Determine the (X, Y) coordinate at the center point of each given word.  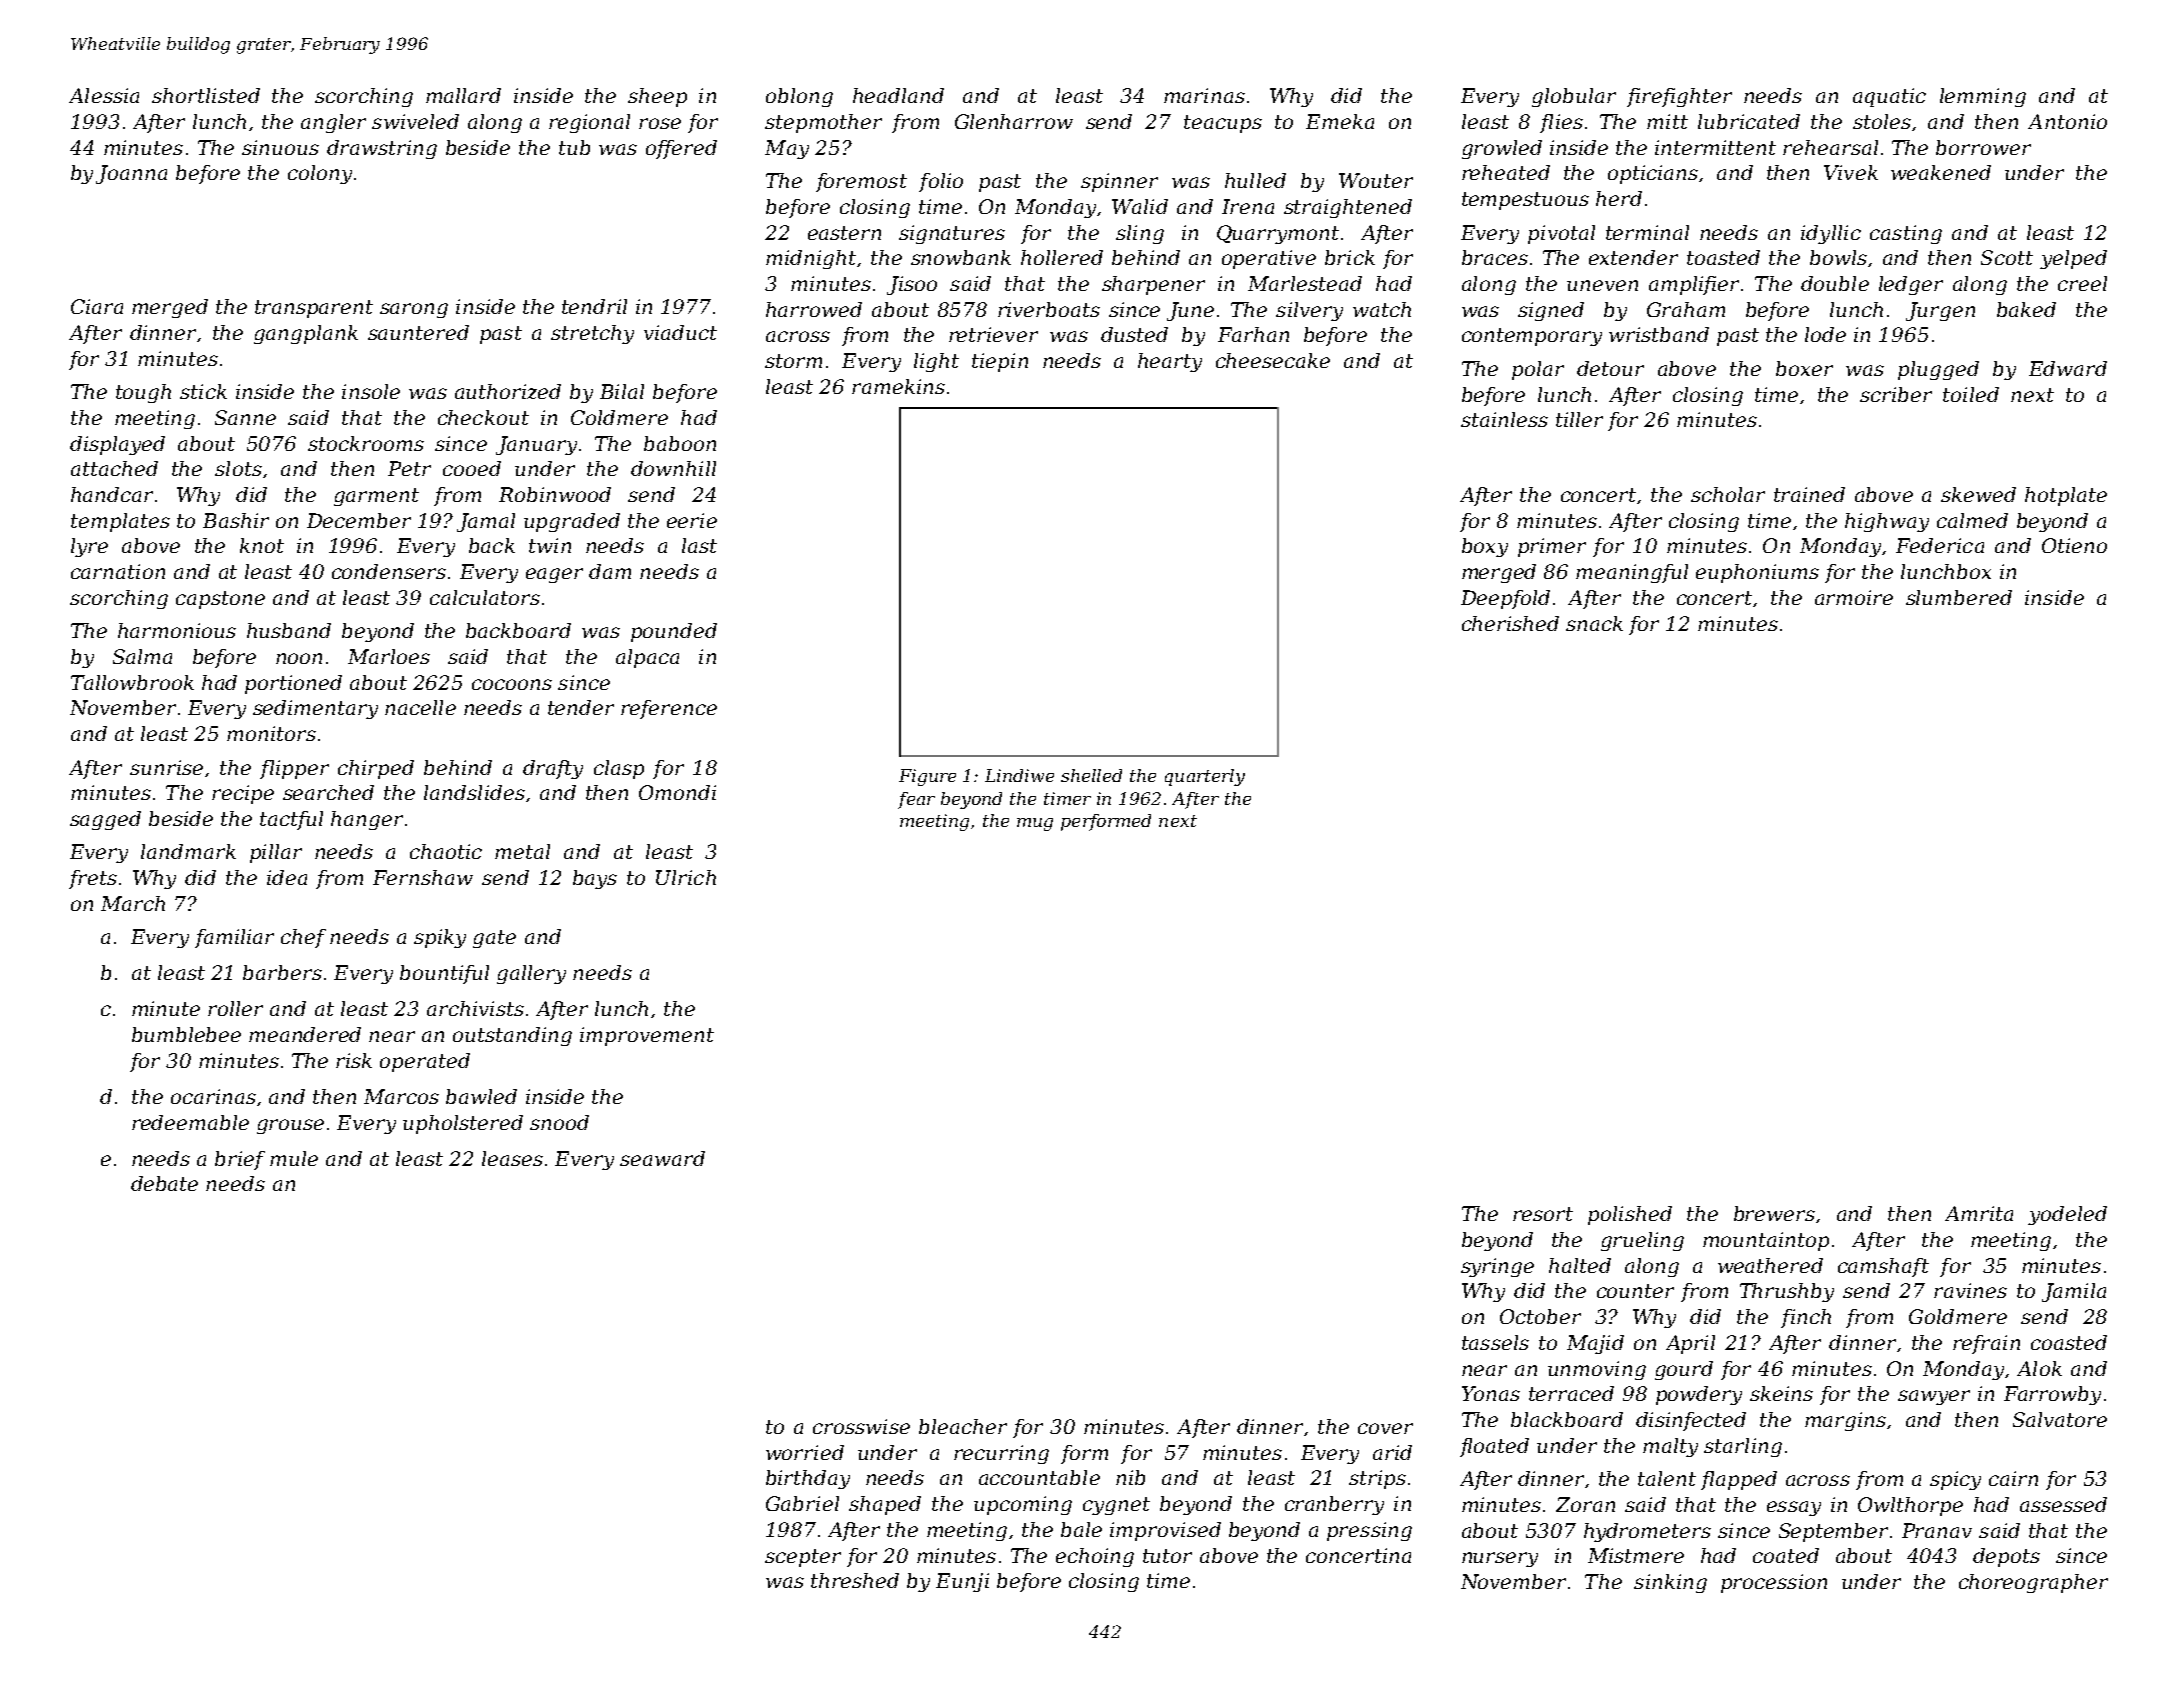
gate (494, 939)
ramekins (898, 386)
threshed (855, 1580)
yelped (2073, 259)
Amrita (1979, 1213)
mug (1035, 824)
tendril (594, 306)
